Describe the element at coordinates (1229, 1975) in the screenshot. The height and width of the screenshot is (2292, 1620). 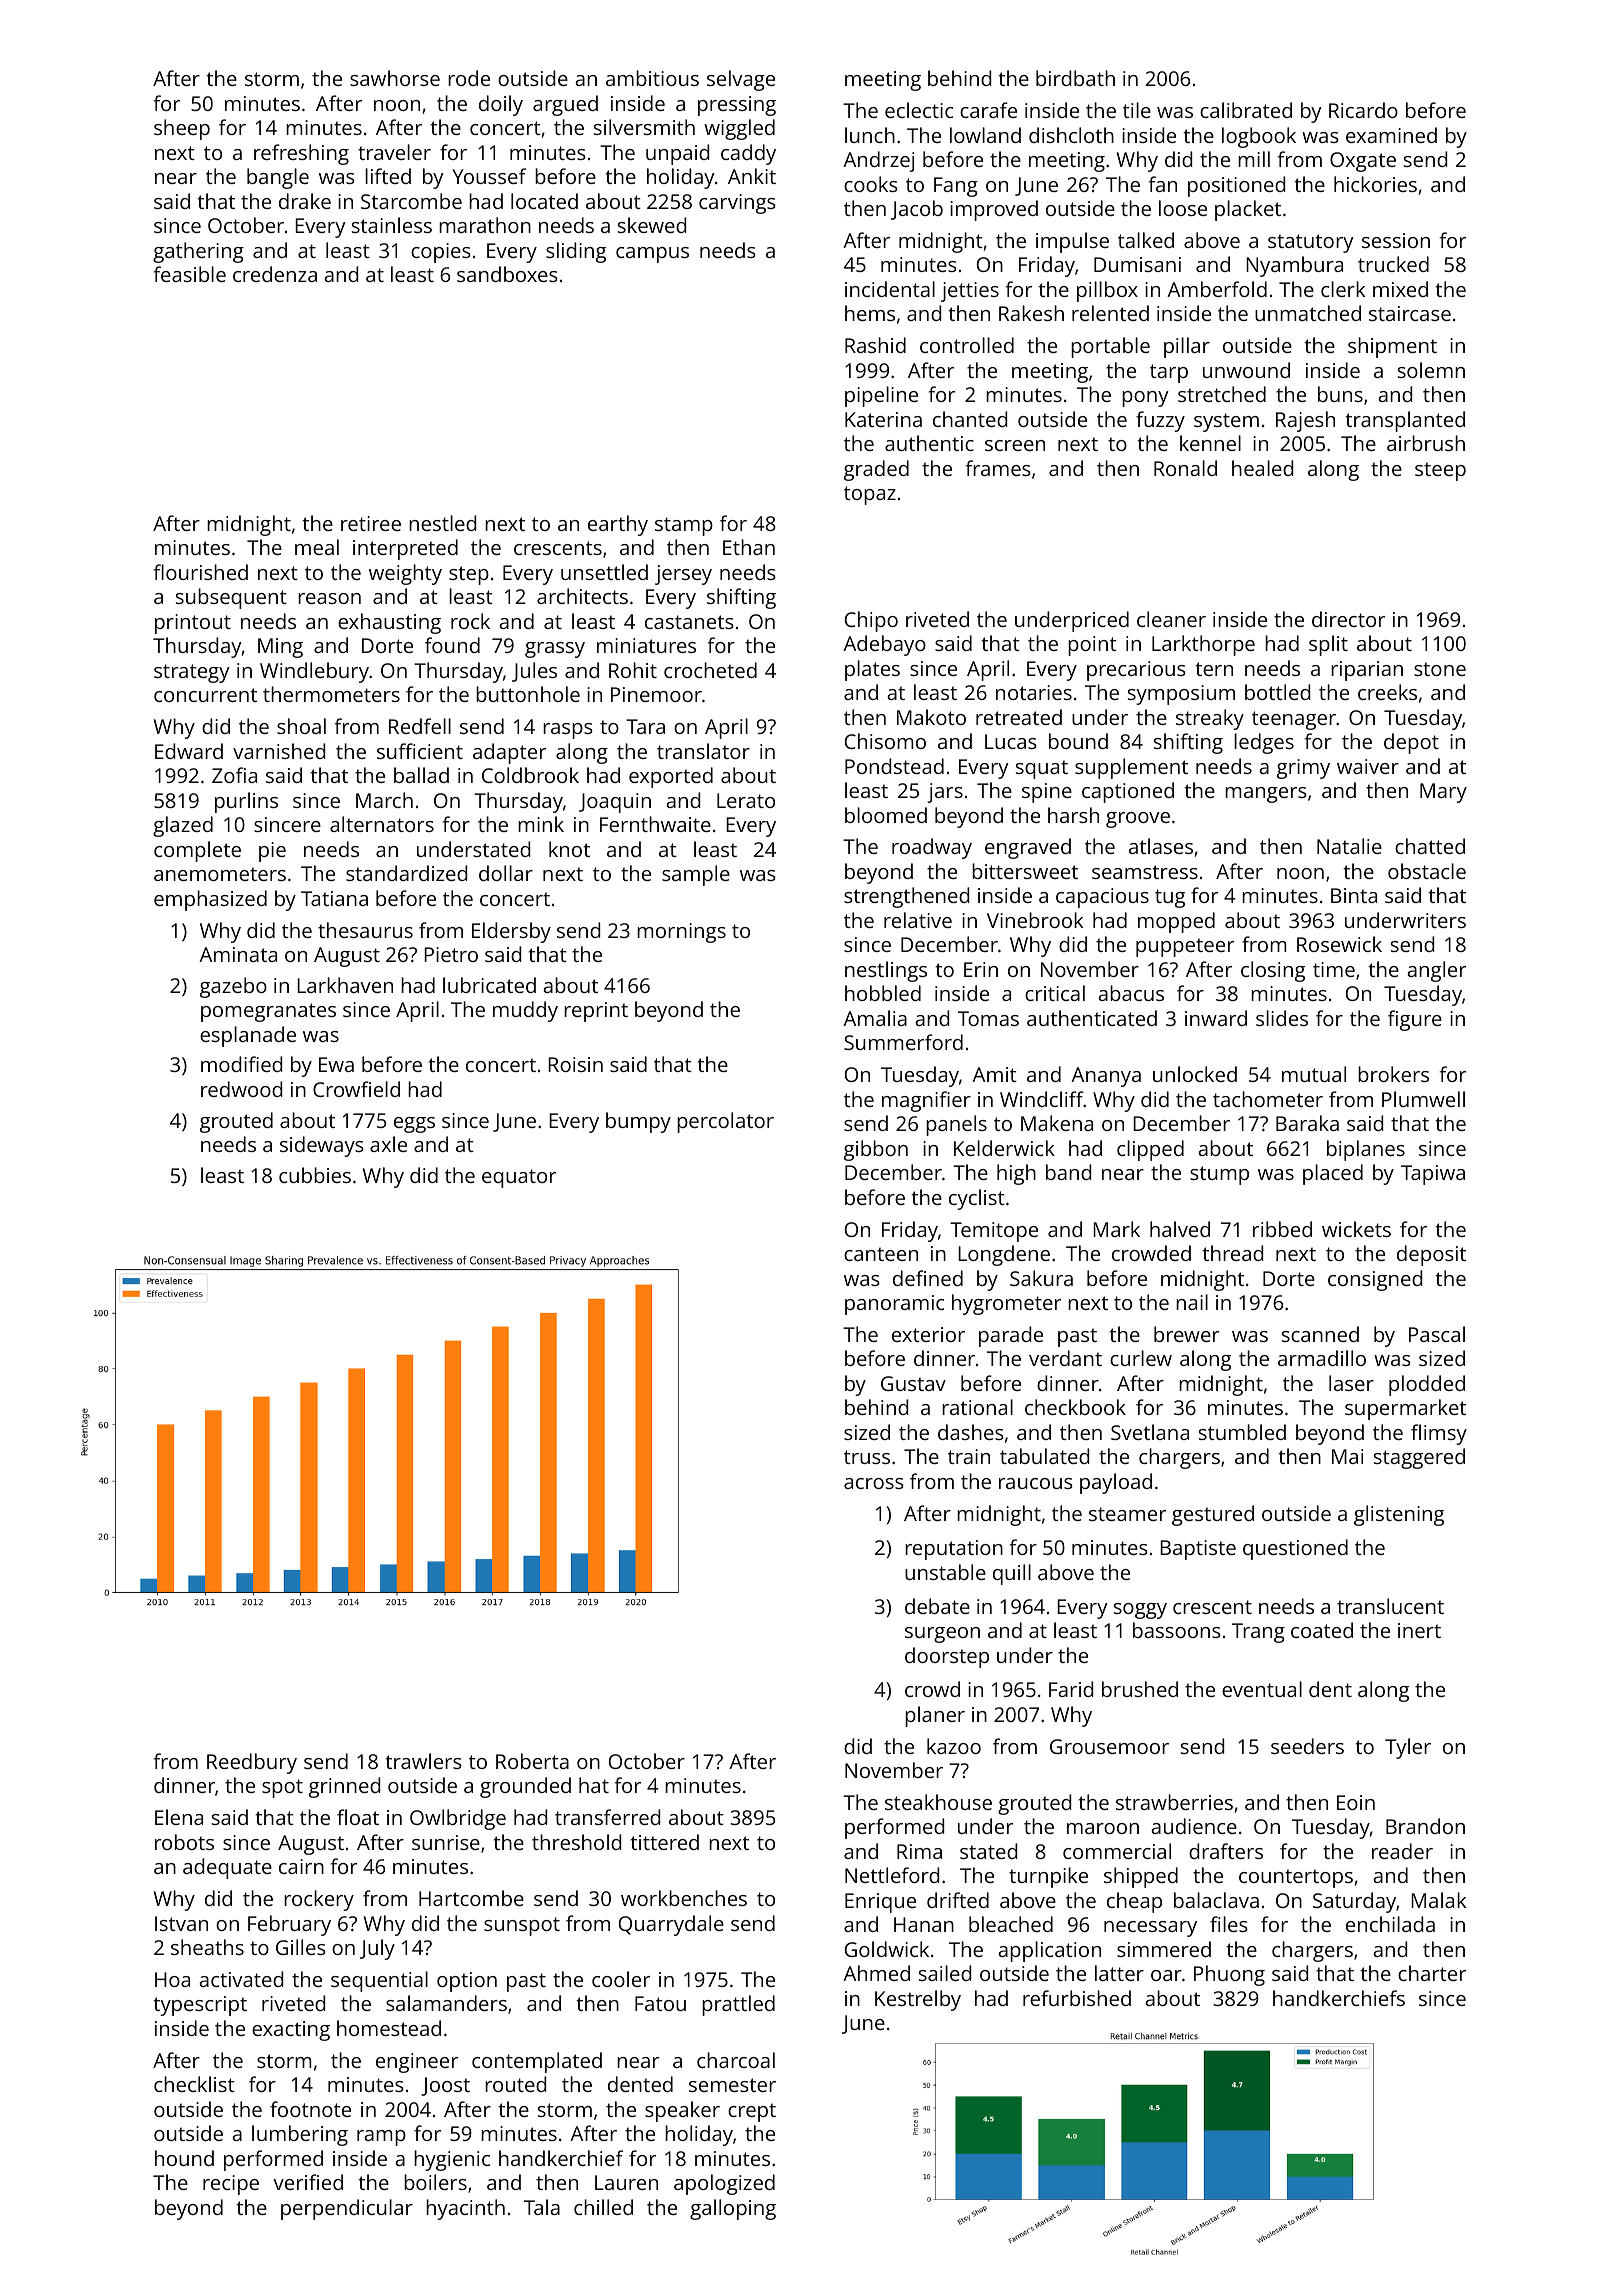
I see `Phuong` at that location.
